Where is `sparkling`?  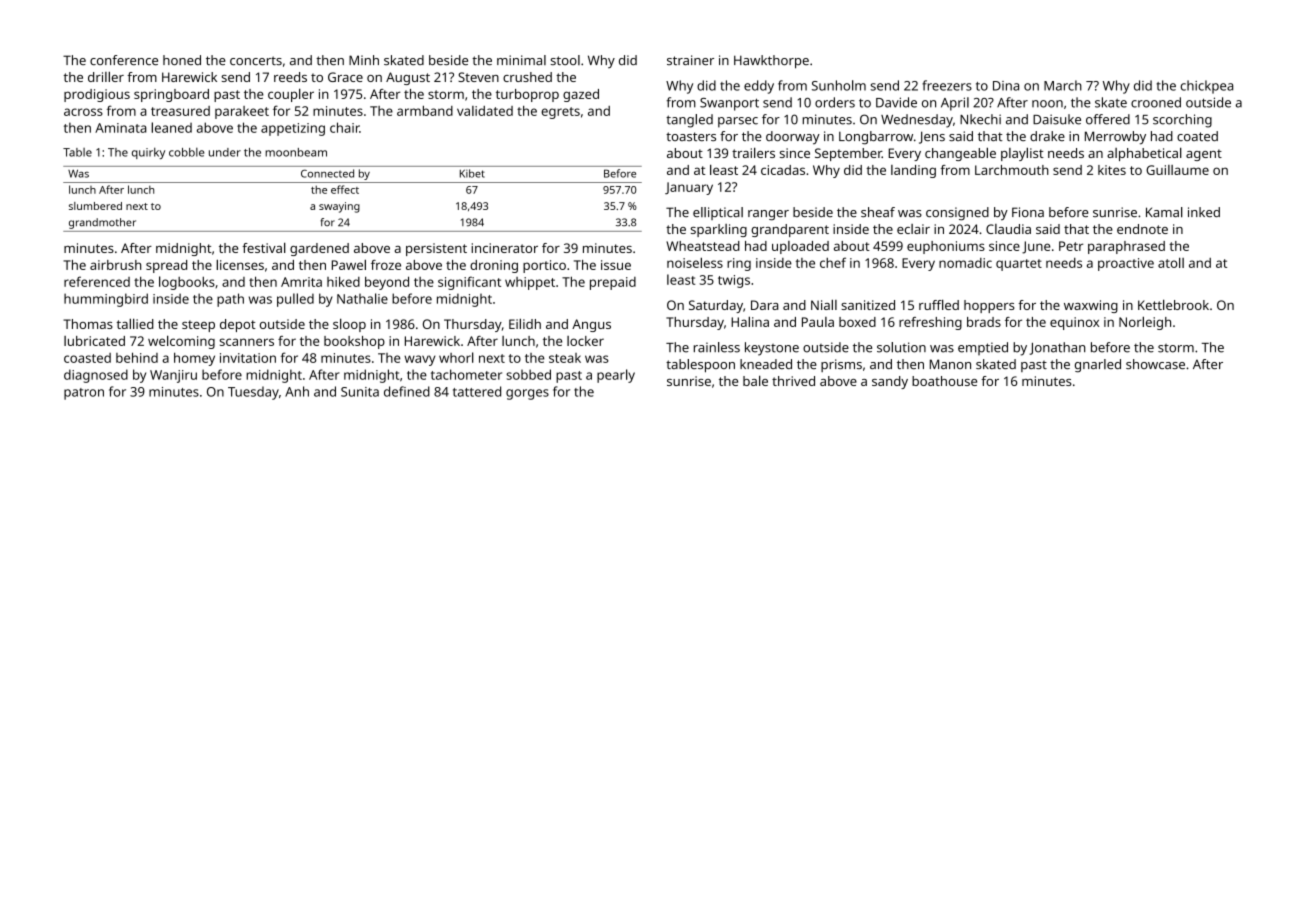
sparkling is located at coordinates (719, 230).
